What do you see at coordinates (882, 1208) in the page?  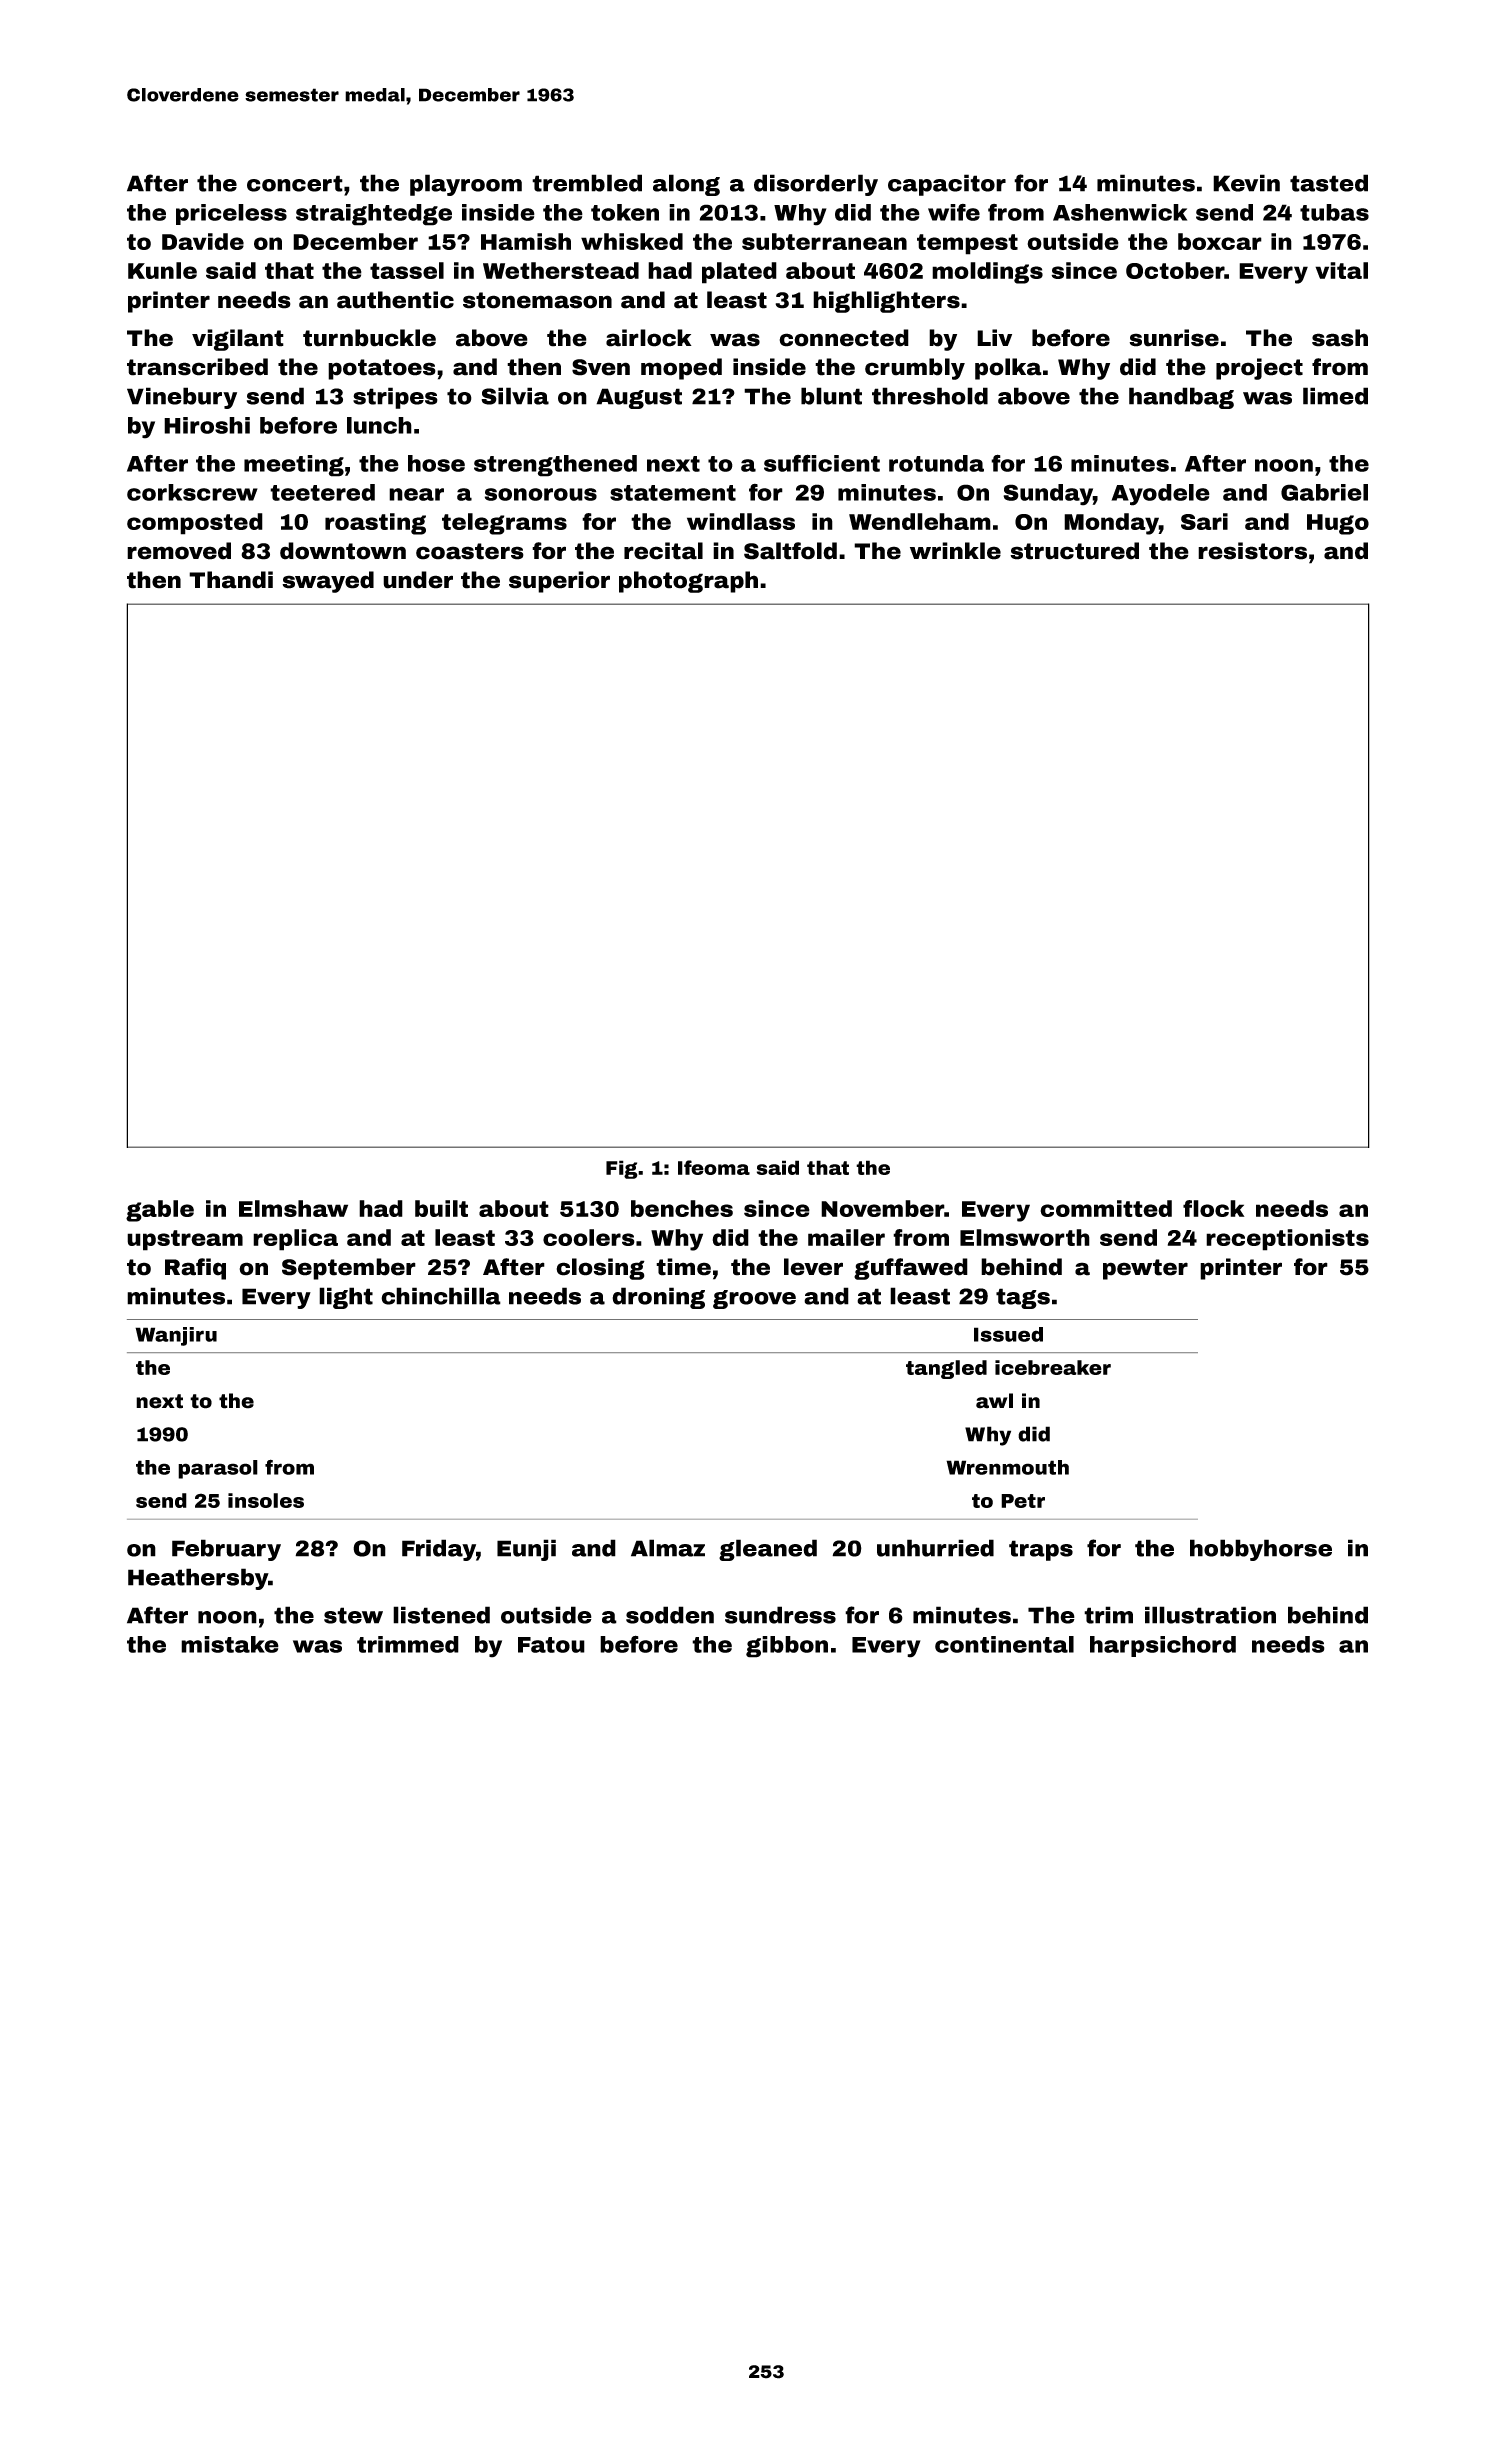 I see `November` at bounding box center [882, 1208].
